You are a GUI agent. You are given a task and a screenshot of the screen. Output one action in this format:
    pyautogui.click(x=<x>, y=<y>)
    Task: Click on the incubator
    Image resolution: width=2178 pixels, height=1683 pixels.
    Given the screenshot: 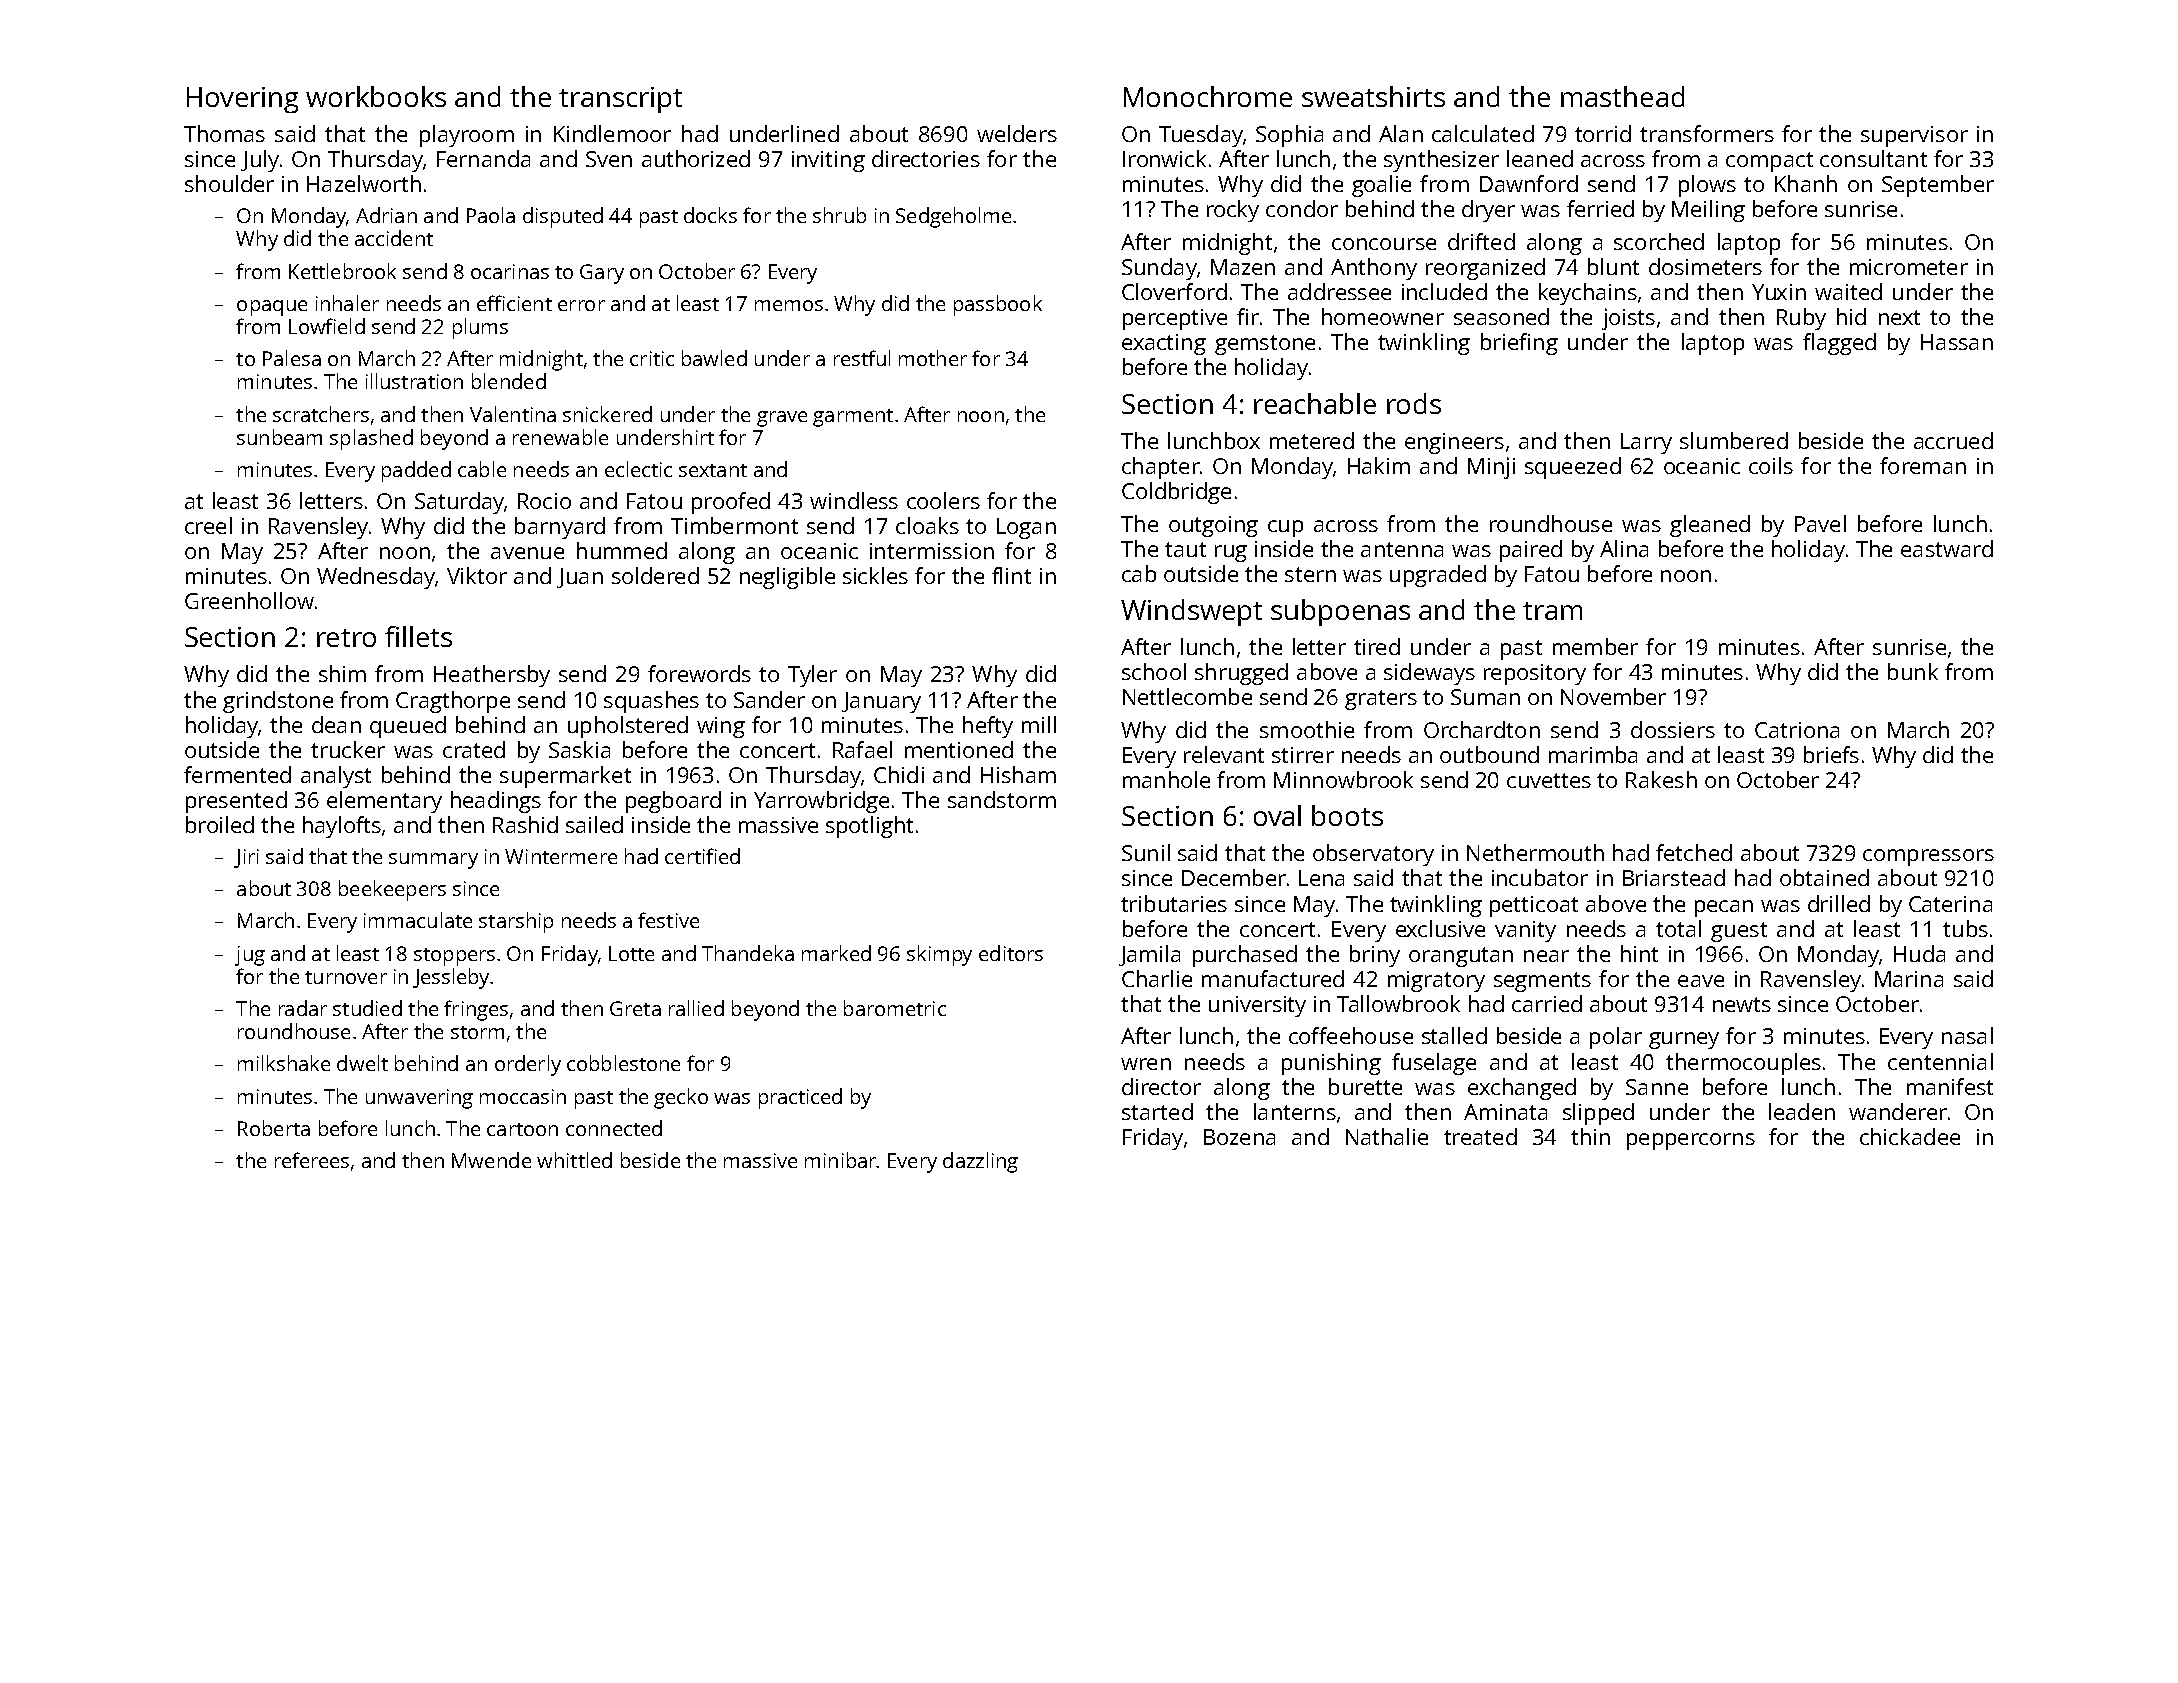 What is the action you would take?
    pyautogui.click(x=1540, y=877)
